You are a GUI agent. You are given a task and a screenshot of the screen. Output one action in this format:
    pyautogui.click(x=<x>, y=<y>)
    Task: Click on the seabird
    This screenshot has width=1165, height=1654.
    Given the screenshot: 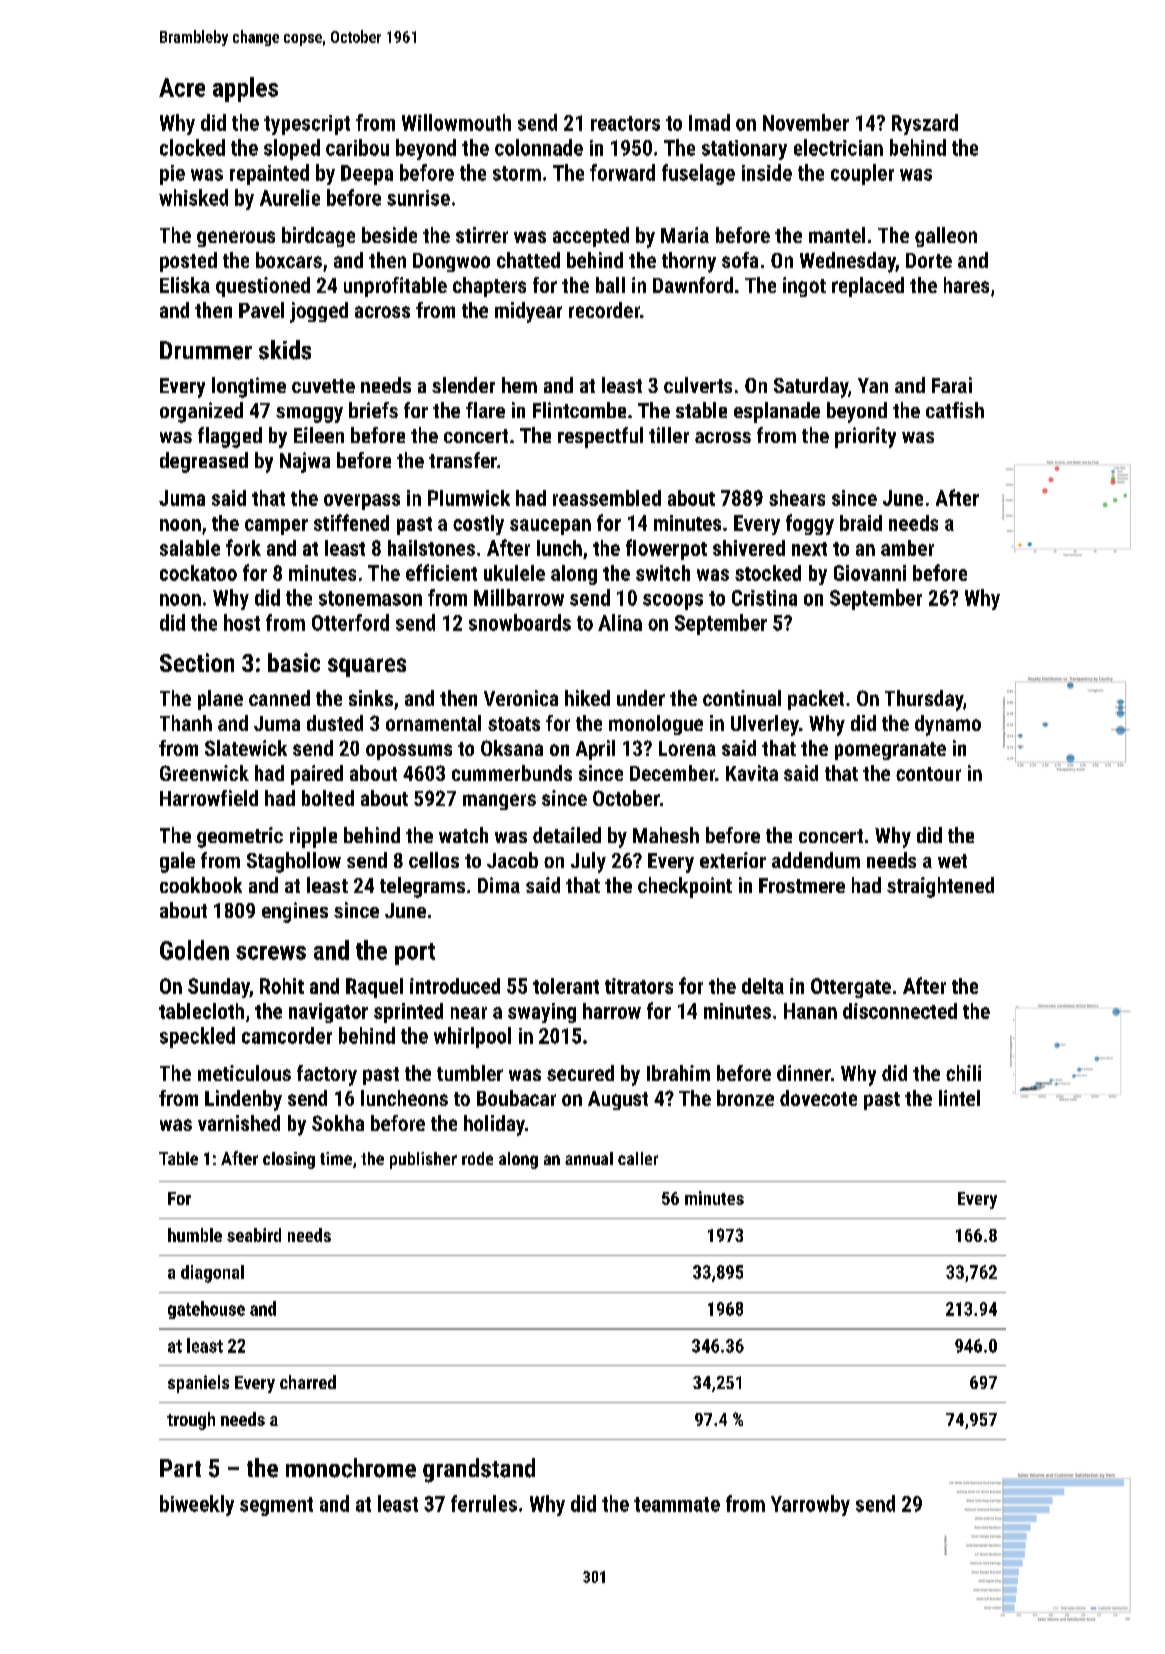 What is the action you would take?
    pyautogui.click(x=254, y=1235)
